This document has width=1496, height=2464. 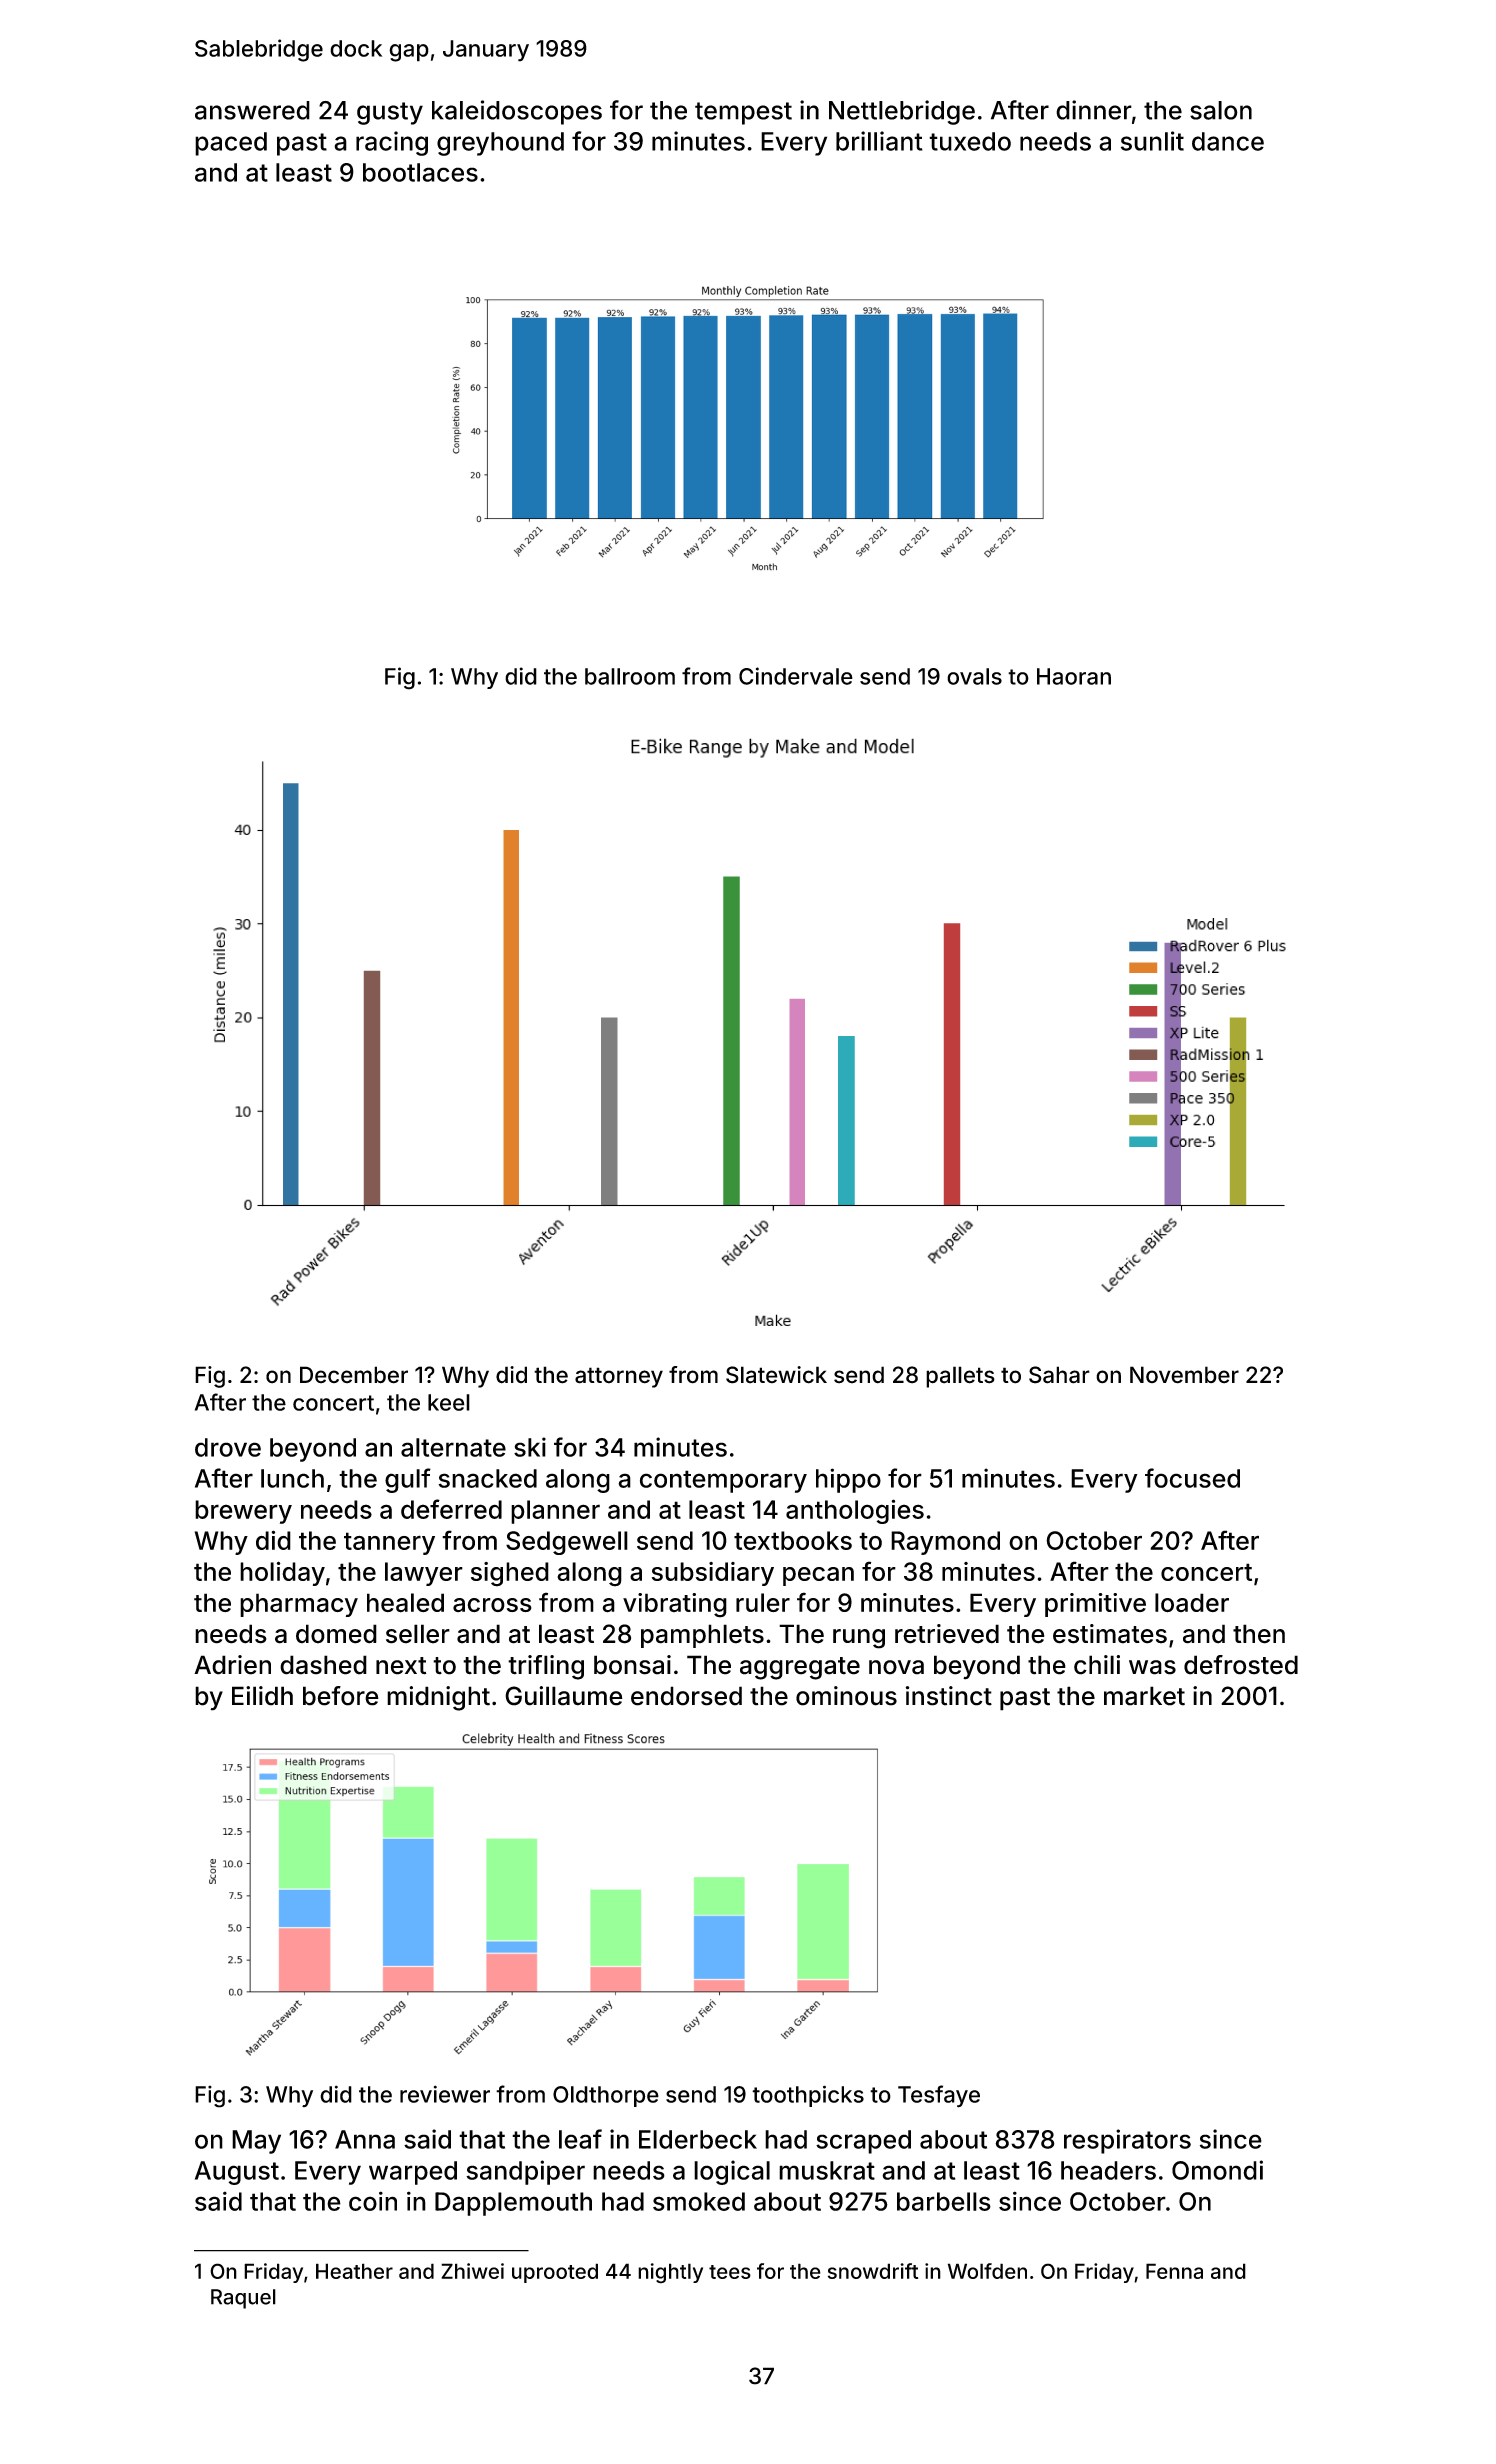 What do you see at coordinates (1074, 676) in the document?
I see `Haoran` at bounding box center [1074, 676].
